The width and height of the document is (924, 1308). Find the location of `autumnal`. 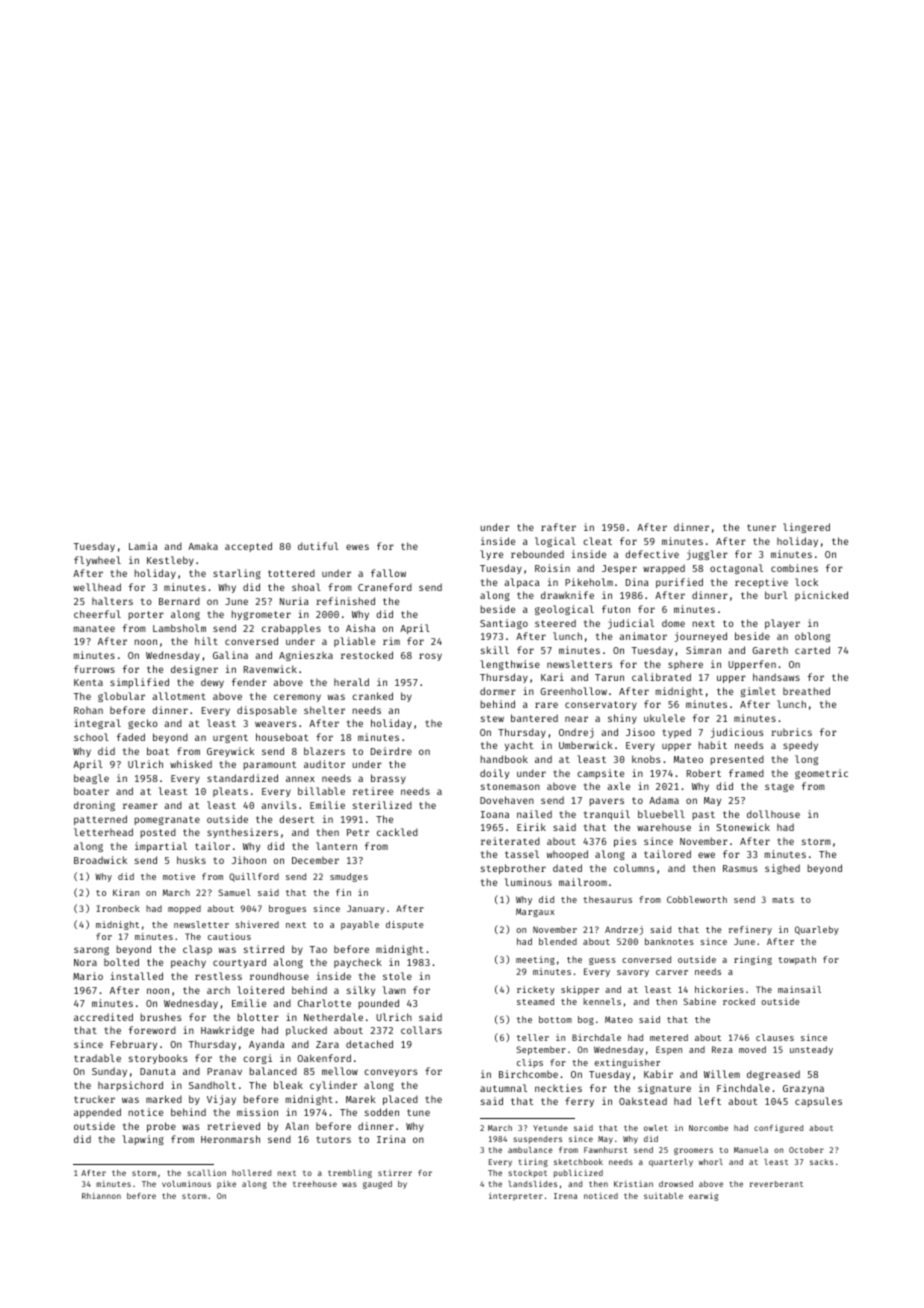

autumnal is located at coordinates (503, 1088).
